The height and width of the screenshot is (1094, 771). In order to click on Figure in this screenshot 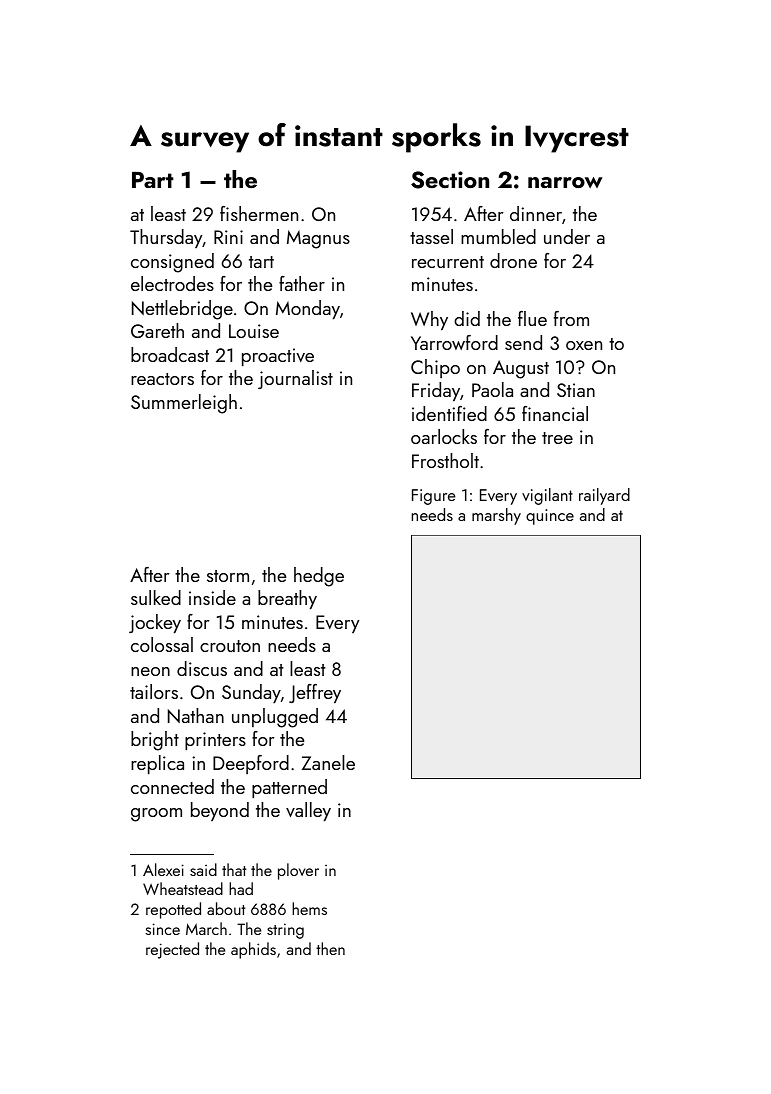, I will do `click(433, 497)`.
